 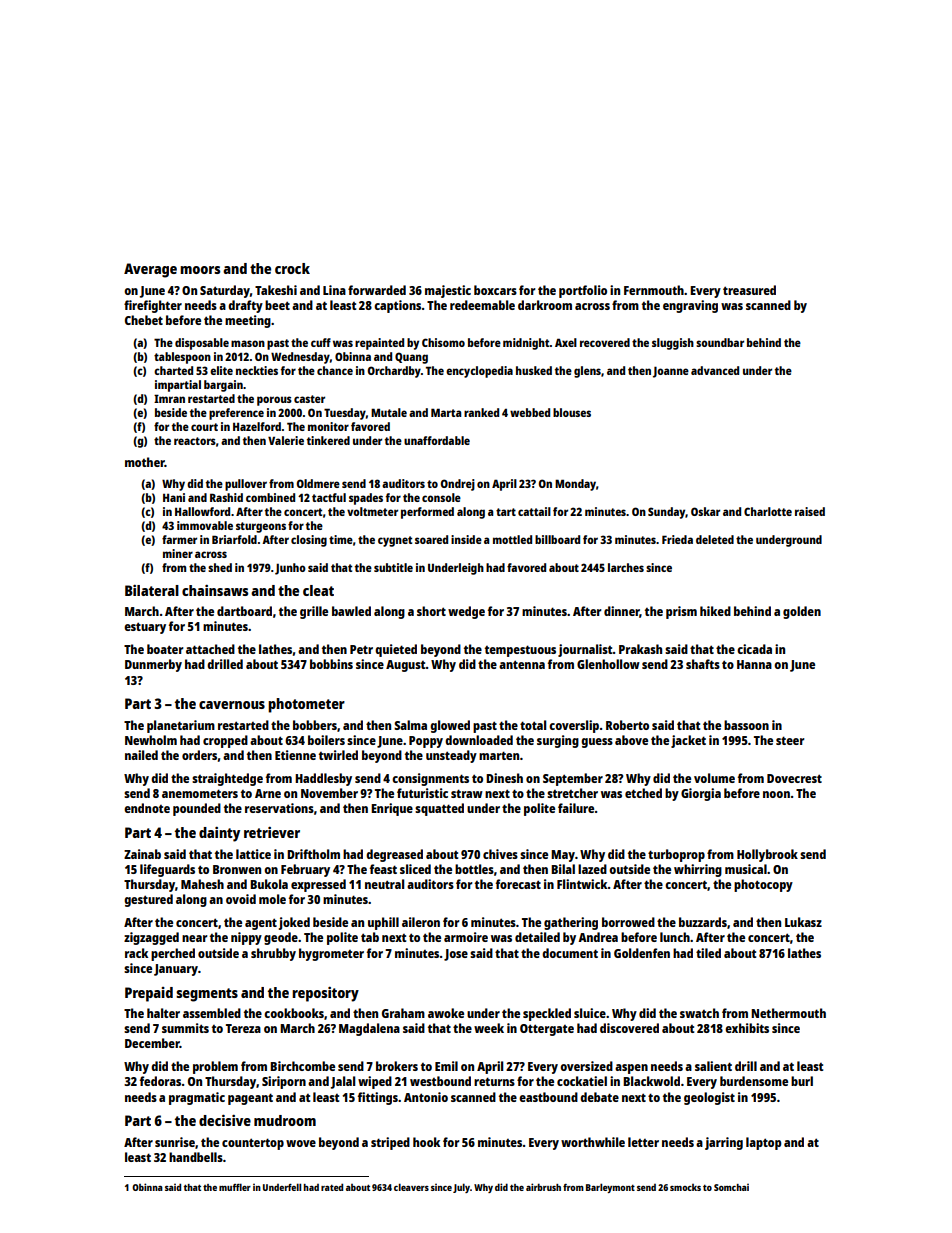 What do you see at coordinates (169, 398) in the image?
I see `Imran` at bounding box center [169, 398].
